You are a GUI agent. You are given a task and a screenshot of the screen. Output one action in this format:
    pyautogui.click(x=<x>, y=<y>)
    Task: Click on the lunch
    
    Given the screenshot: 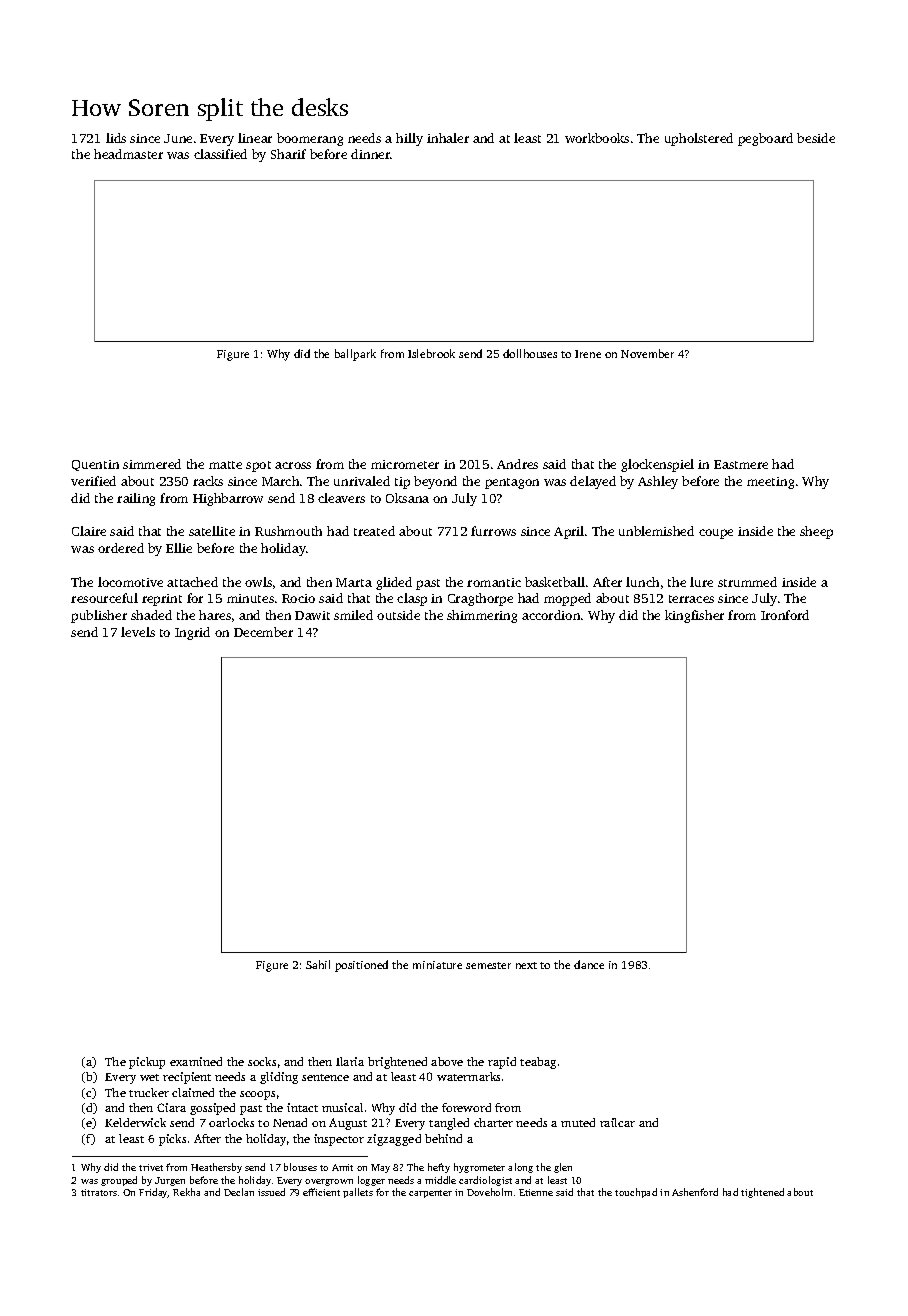 What is the action you would take?
    pyautogui.click(x=642, y=582)
